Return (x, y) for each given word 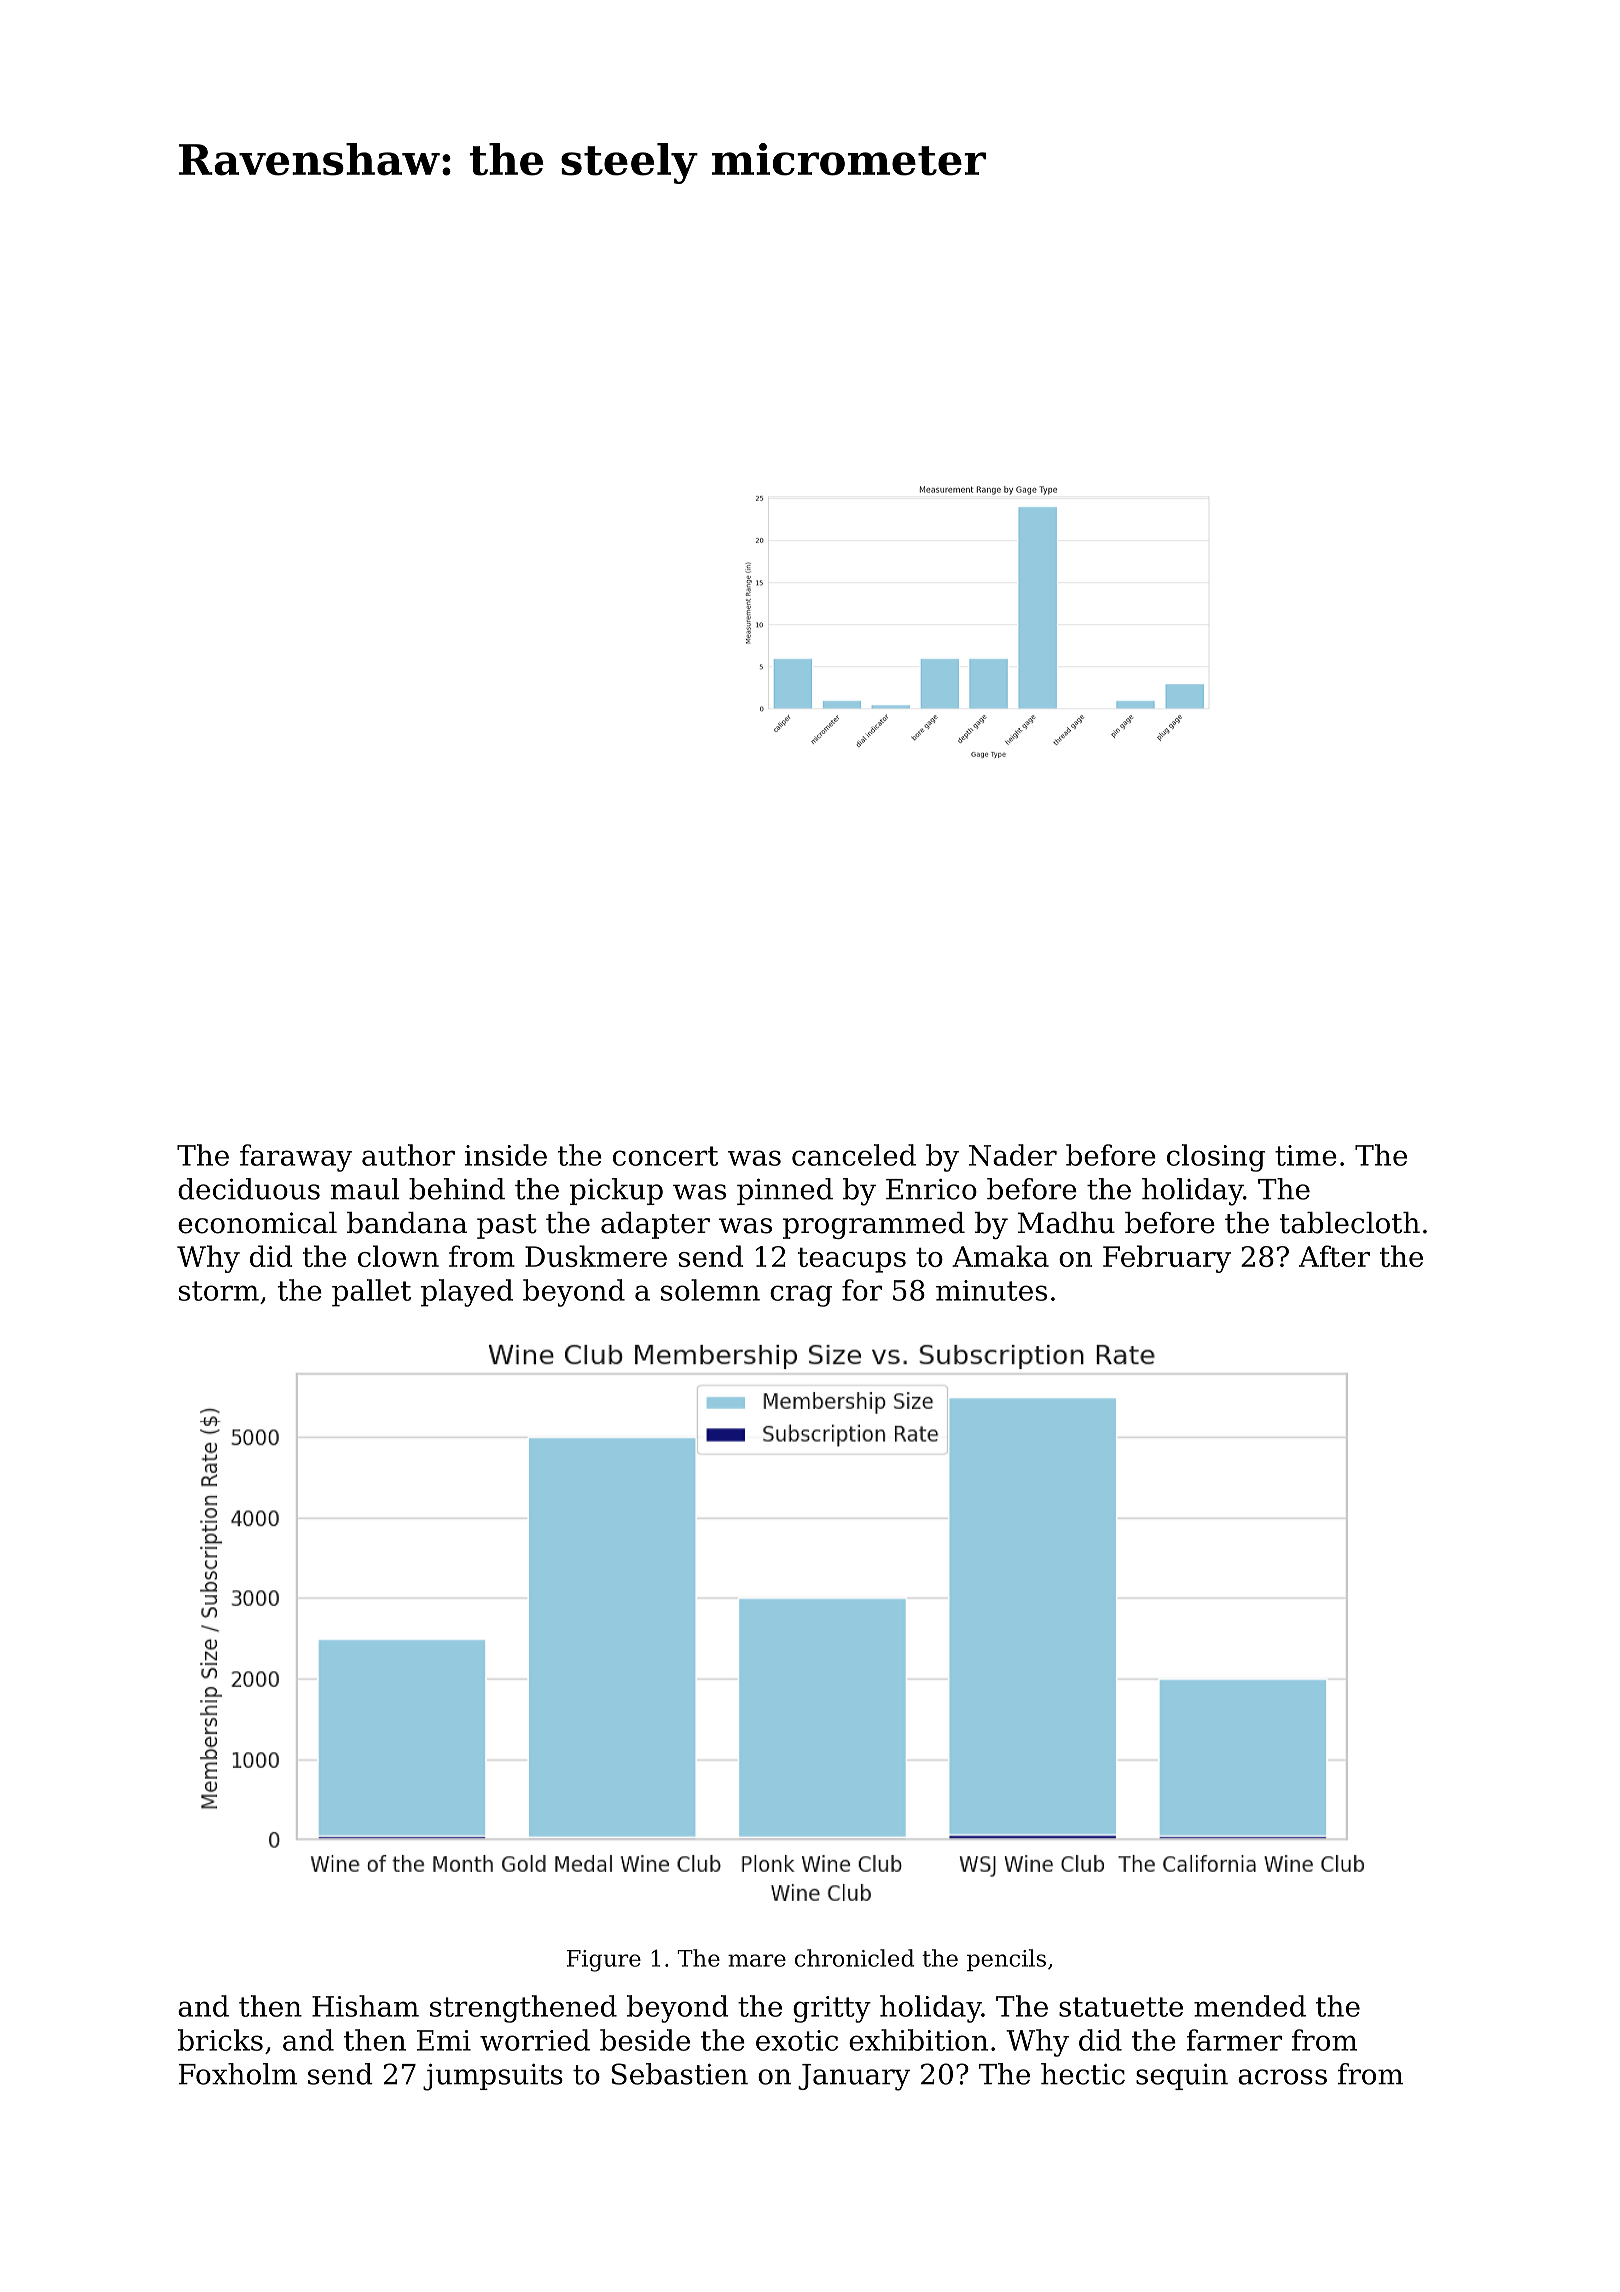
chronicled (854, 1958)
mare (757, 1960)
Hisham (365, 2006)
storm (219, 1291)
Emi (444, 2040)
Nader (1013, 1155)
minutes (991, 1290)
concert (665, 1156)
